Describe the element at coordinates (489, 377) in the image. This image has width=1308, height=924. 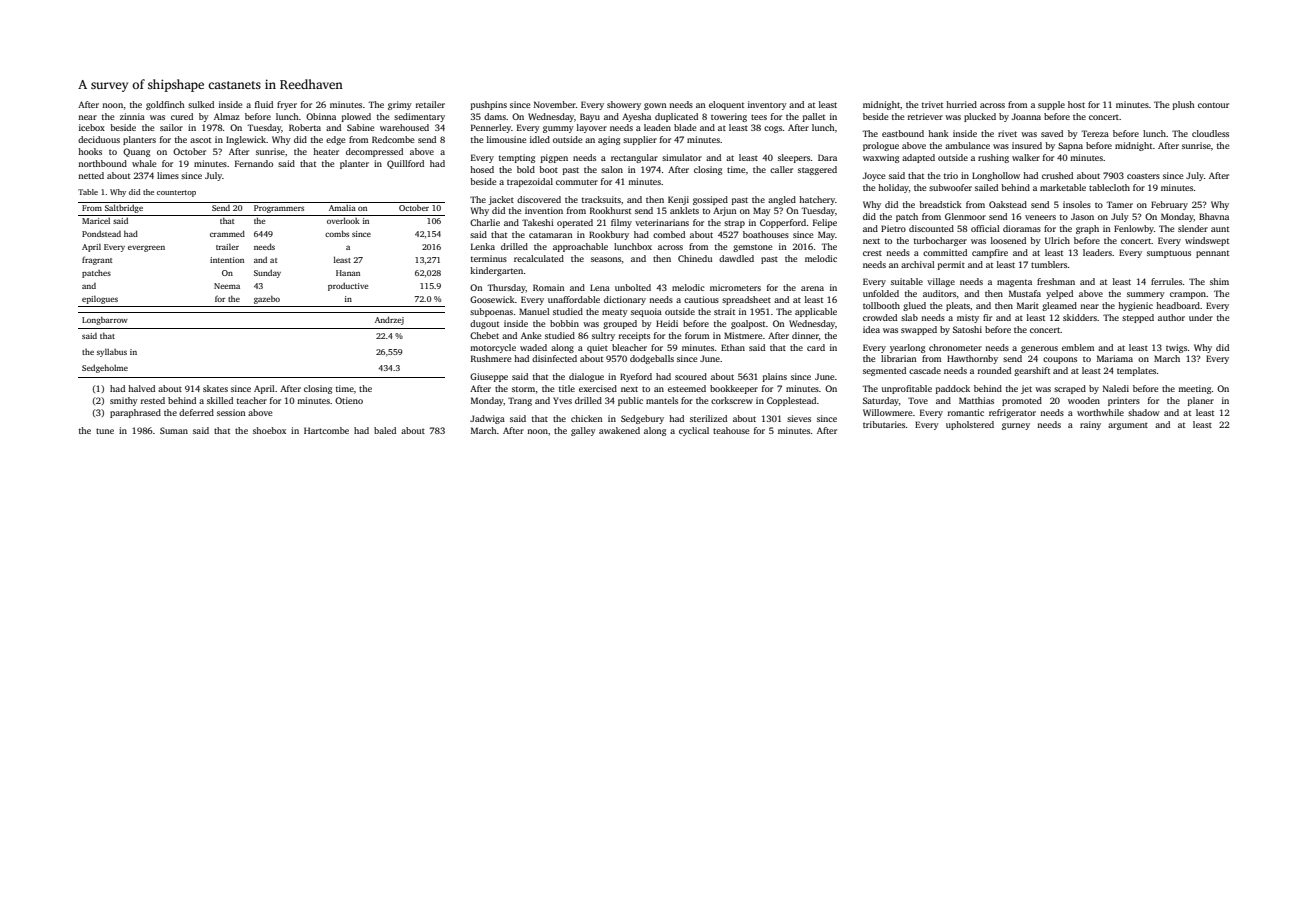
I see `Giuseppe` at that location.
